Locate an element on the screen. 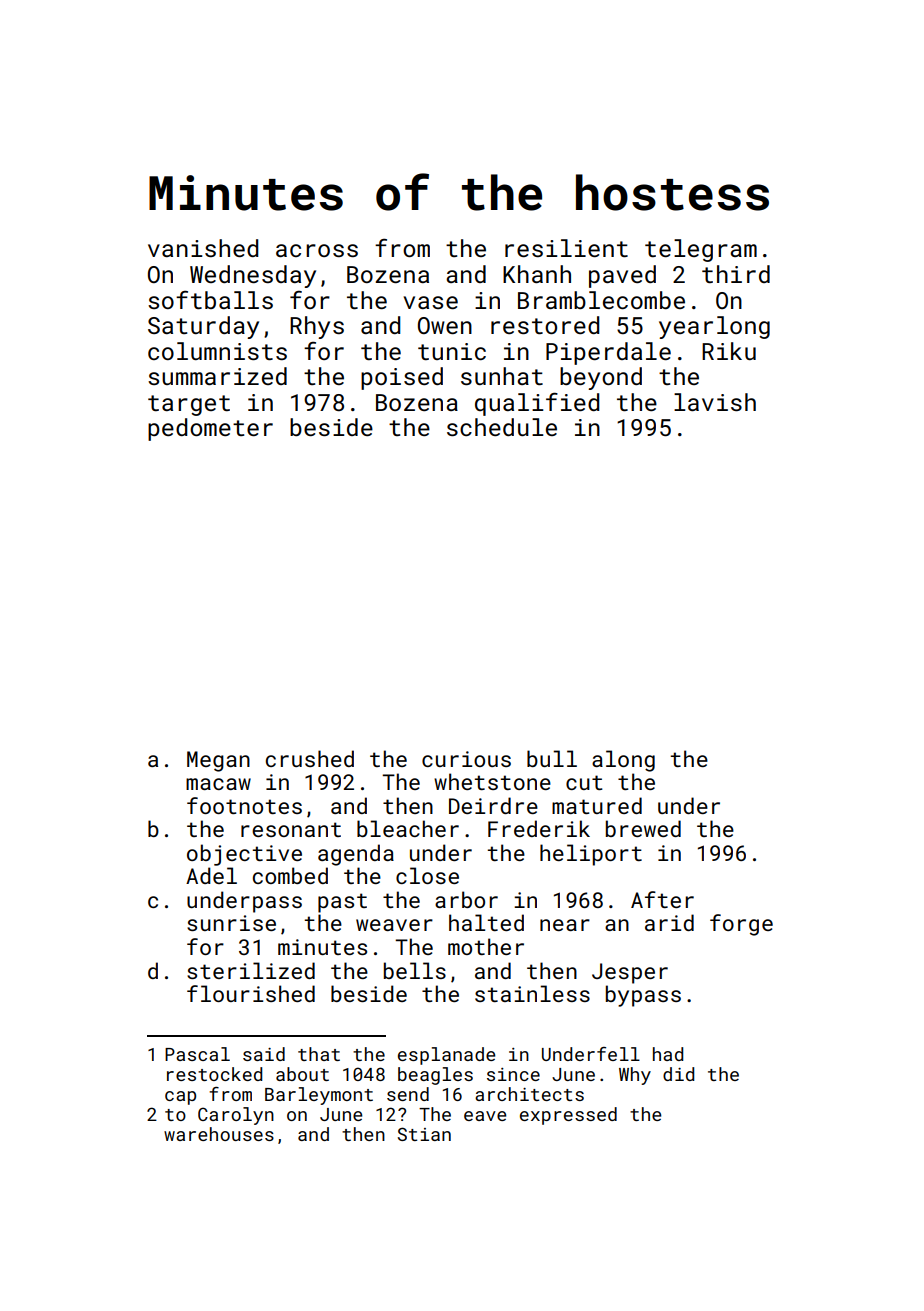  resilient is located at coordinates (566, 248).
